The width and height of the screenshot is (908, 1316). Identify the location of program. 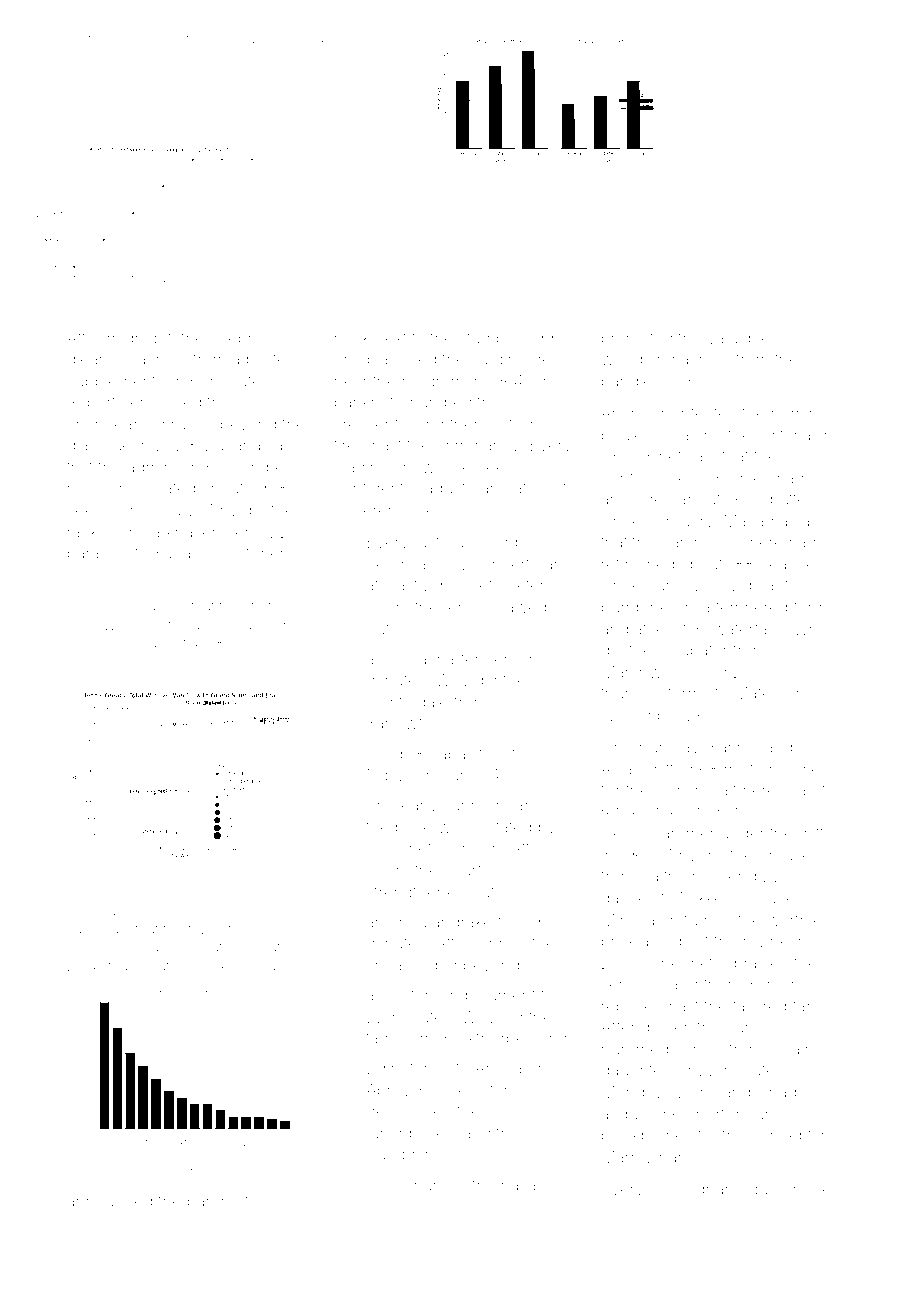
(433, 384).
